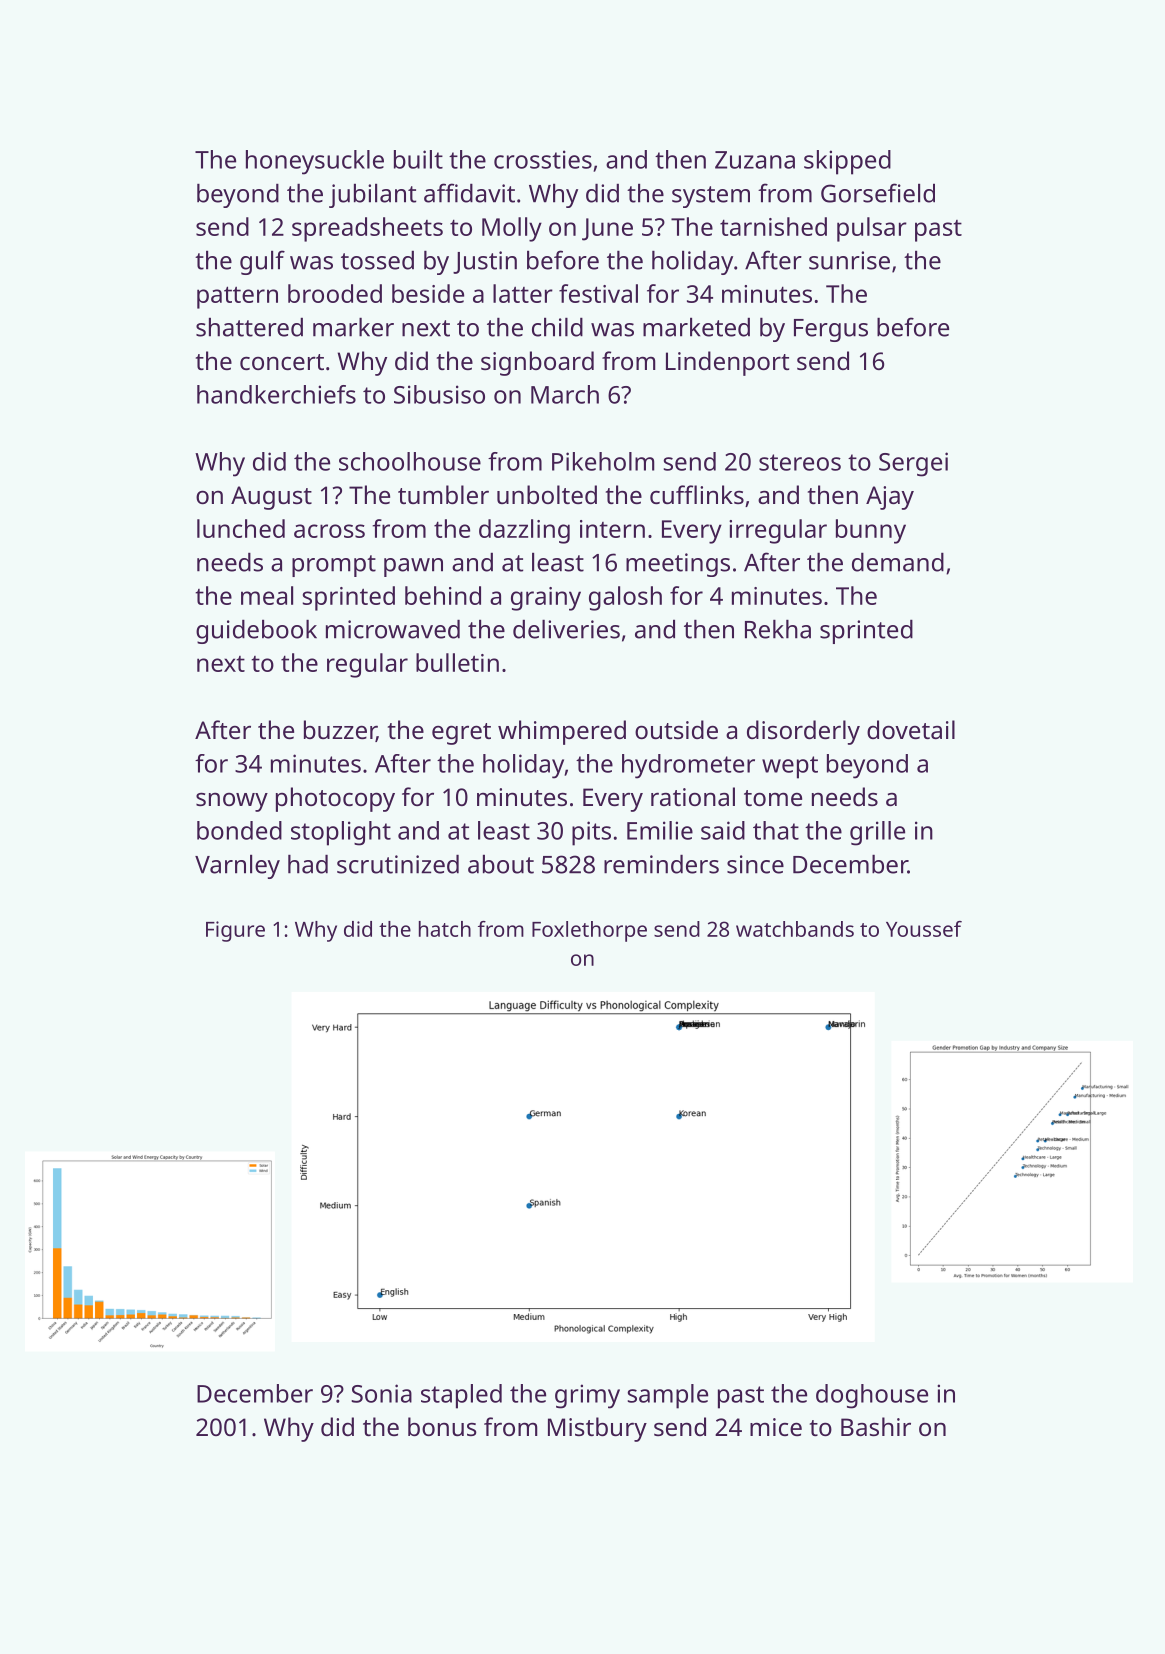 The width and height of the image is (1165, 1654). What do you see at coordinates (847, 162) in the image?
I see `skipped` at bounding box center [847, 162].
